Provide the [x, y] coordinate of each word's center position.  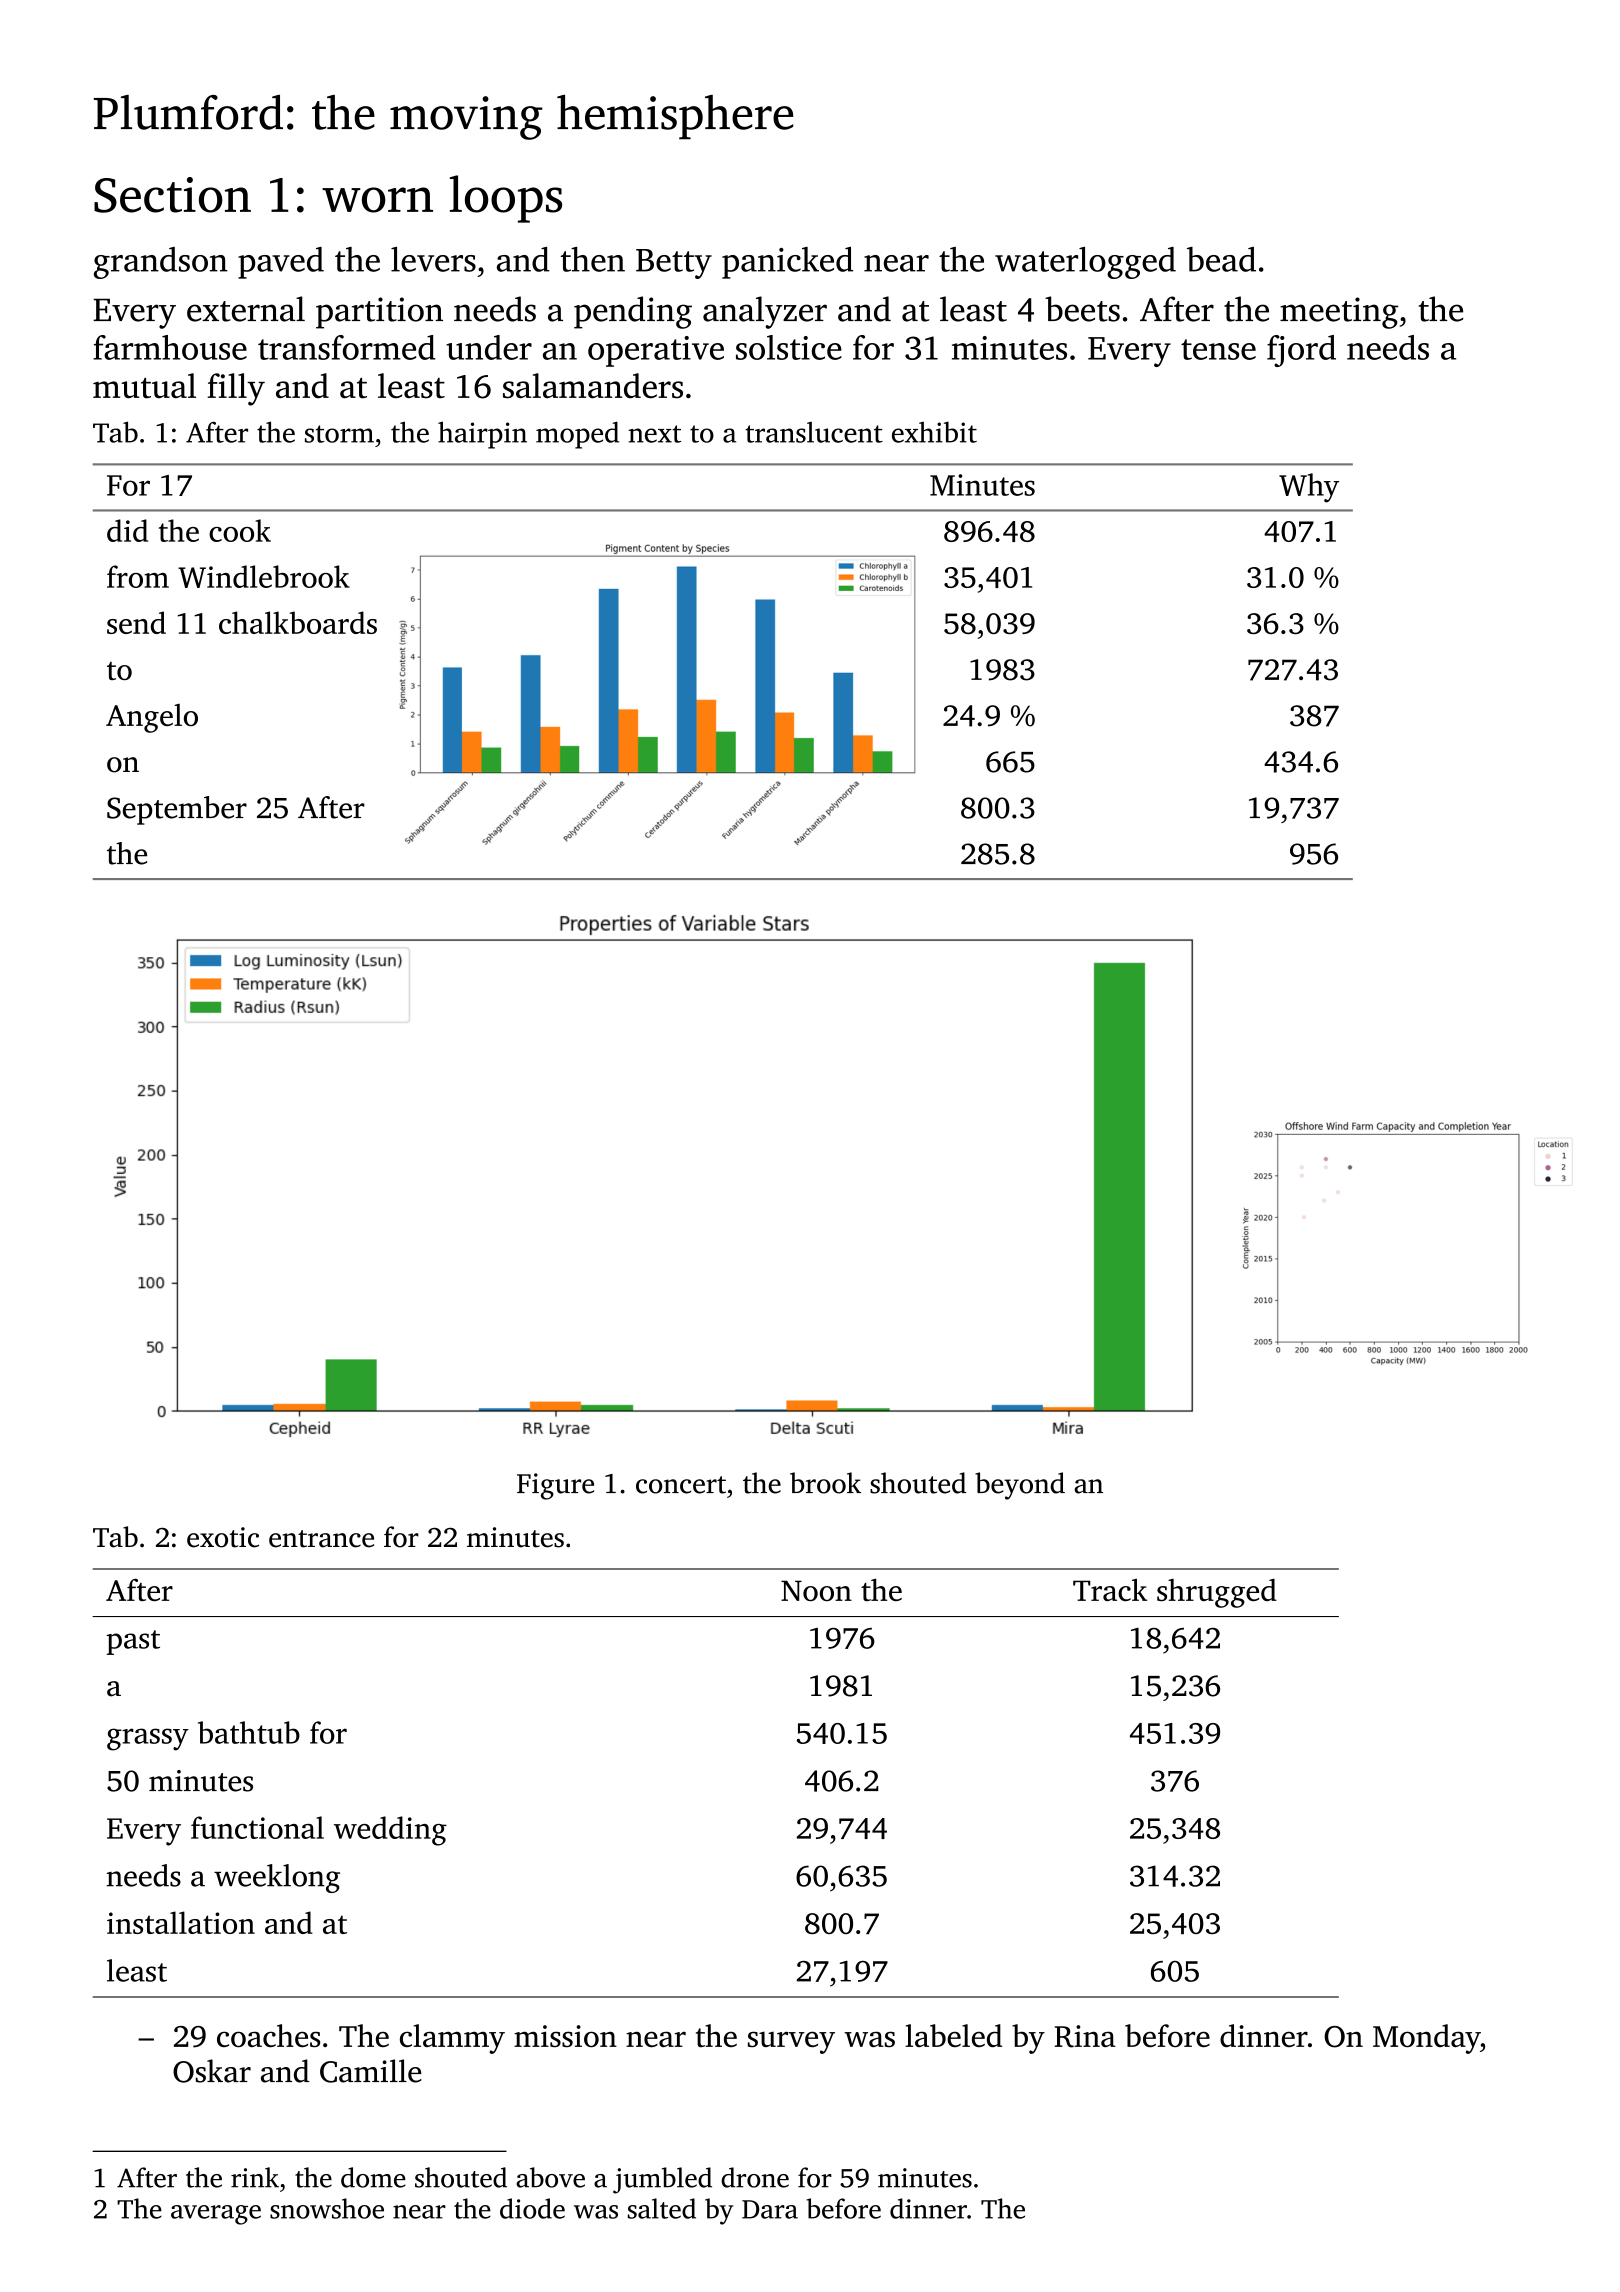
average [216, 2215]
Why [1309, 488]
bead [1221, 259]
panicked [787, 263]
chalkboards [298, 622]
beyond [1020, 1486]
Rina [1085, 2036]
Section [172, 195]
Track [1110, 1590]
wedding [390, 1831]
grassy [148, 1739]
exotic [223, 1537]
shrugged [1217, 1593]
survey [791, 2042]
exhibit [934, 432]
